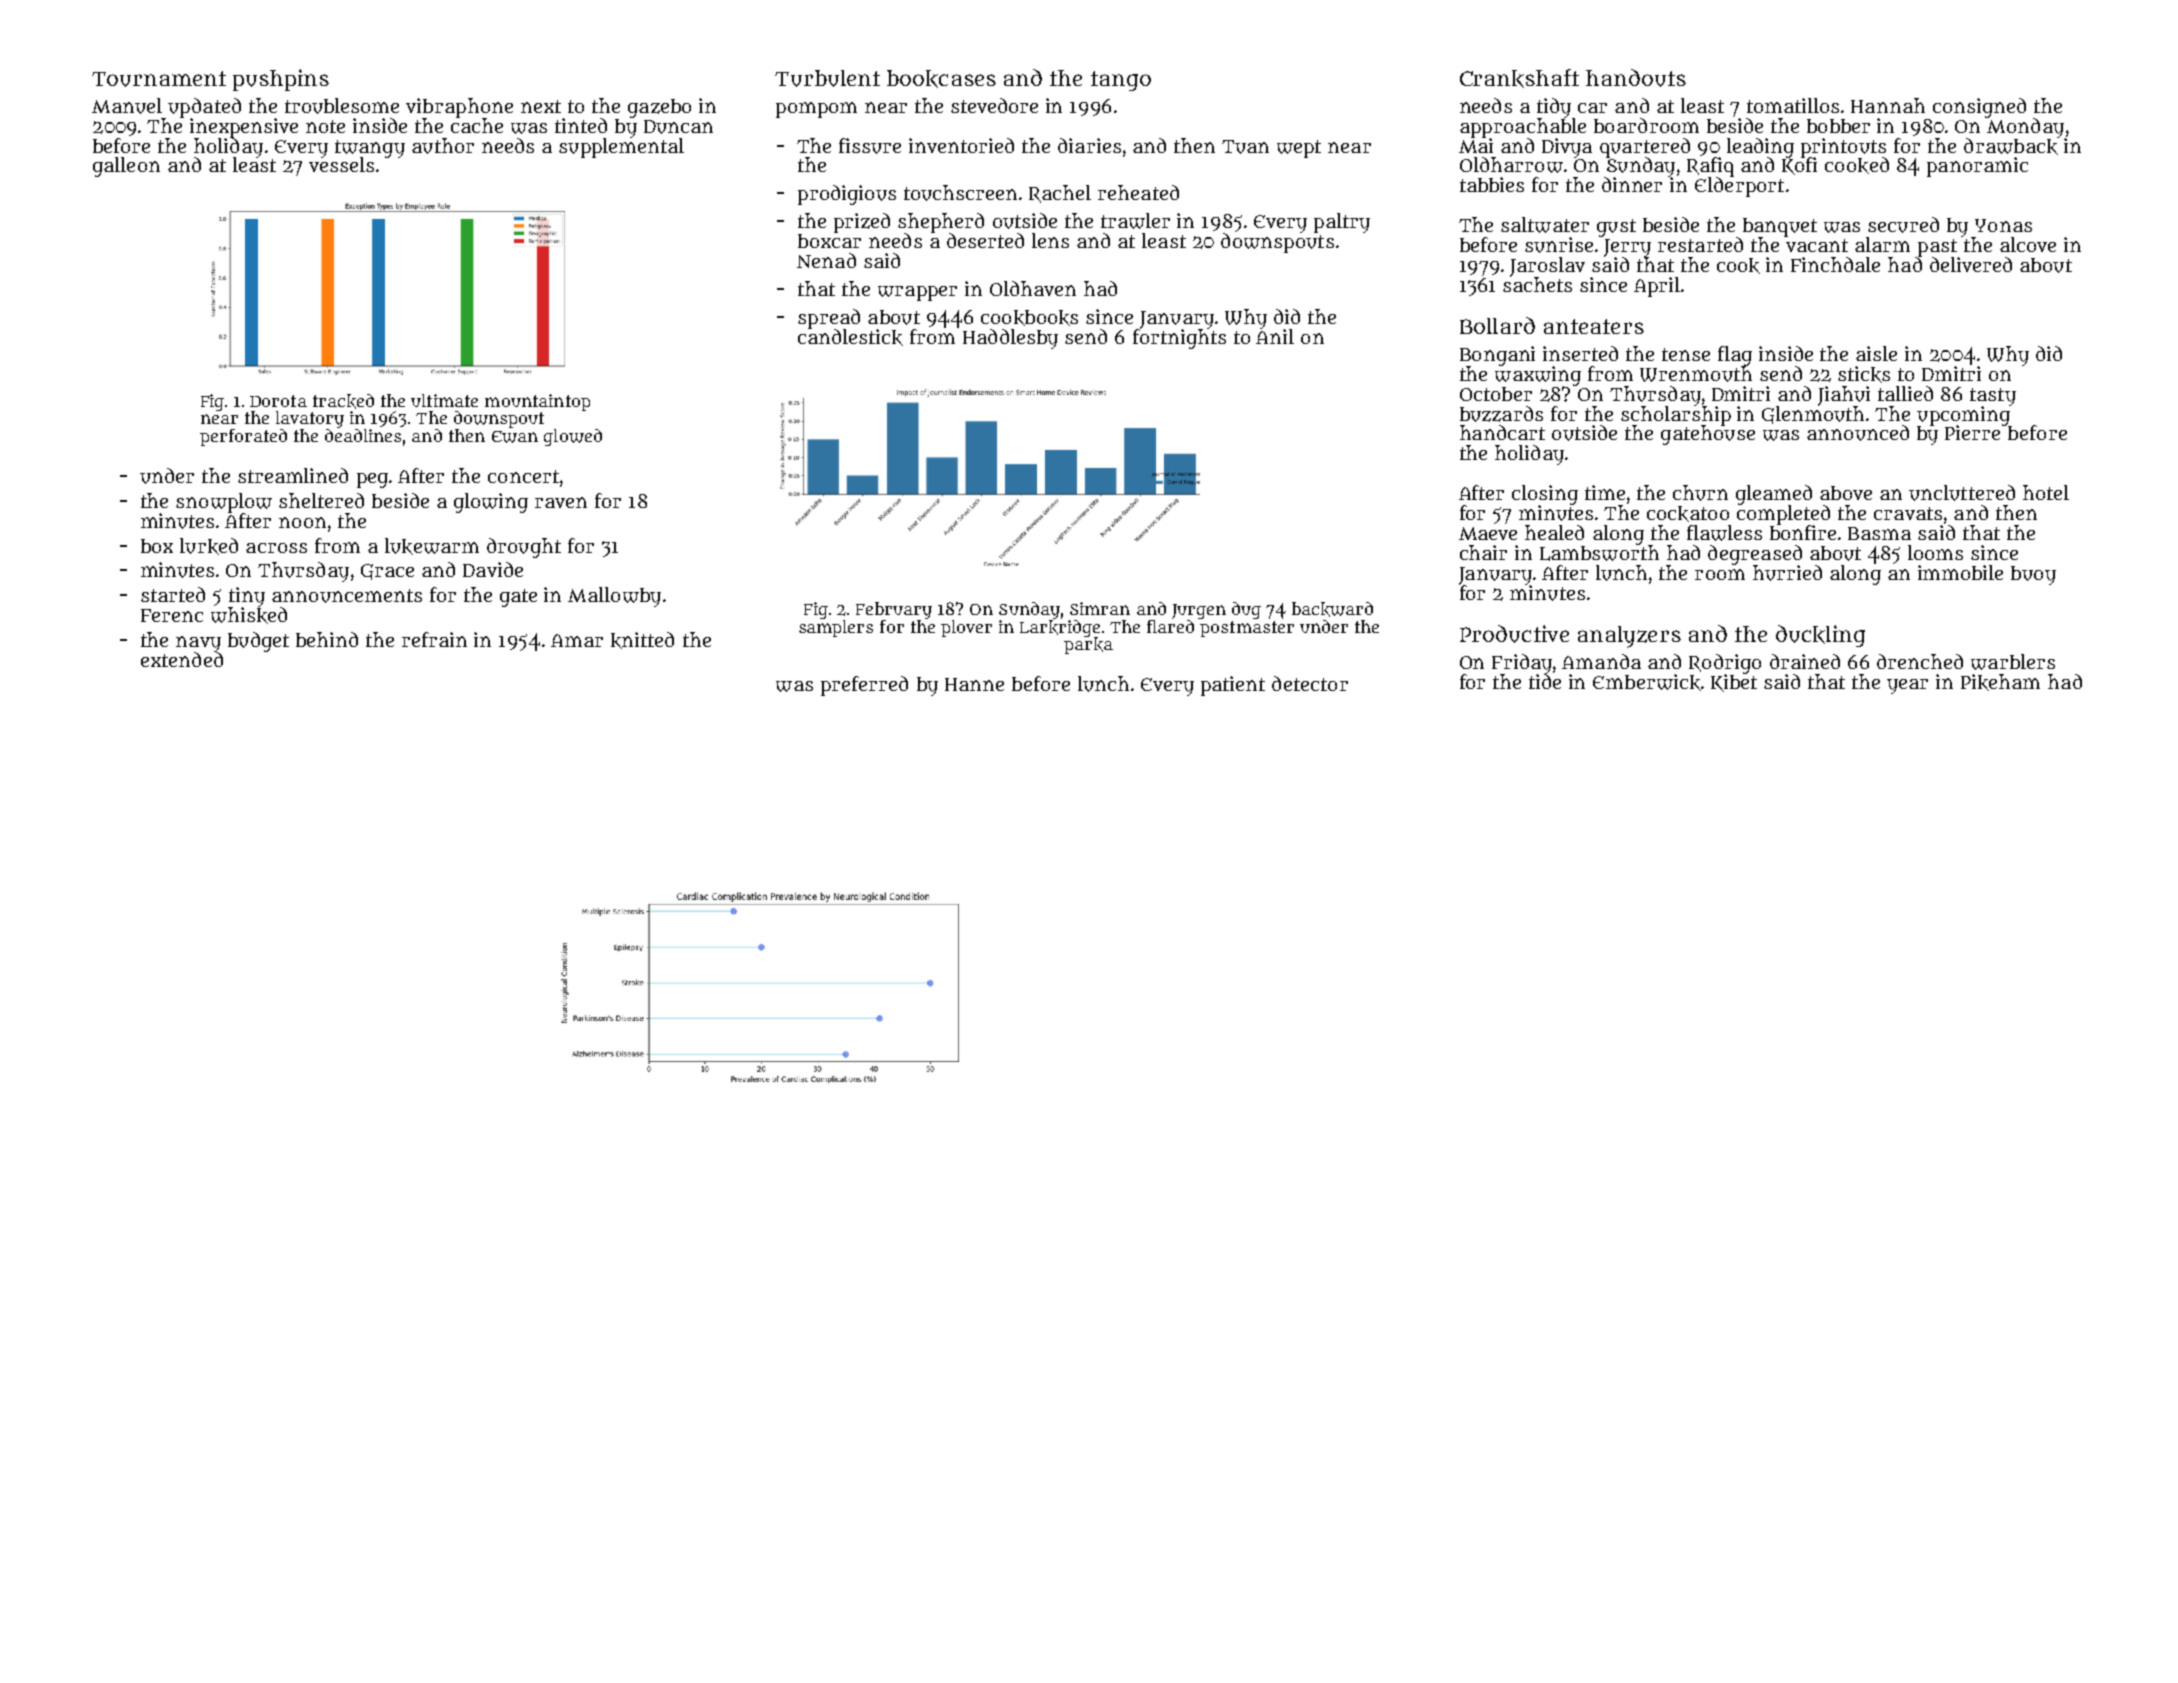  I want to click on preferred, so click(864, 686).
